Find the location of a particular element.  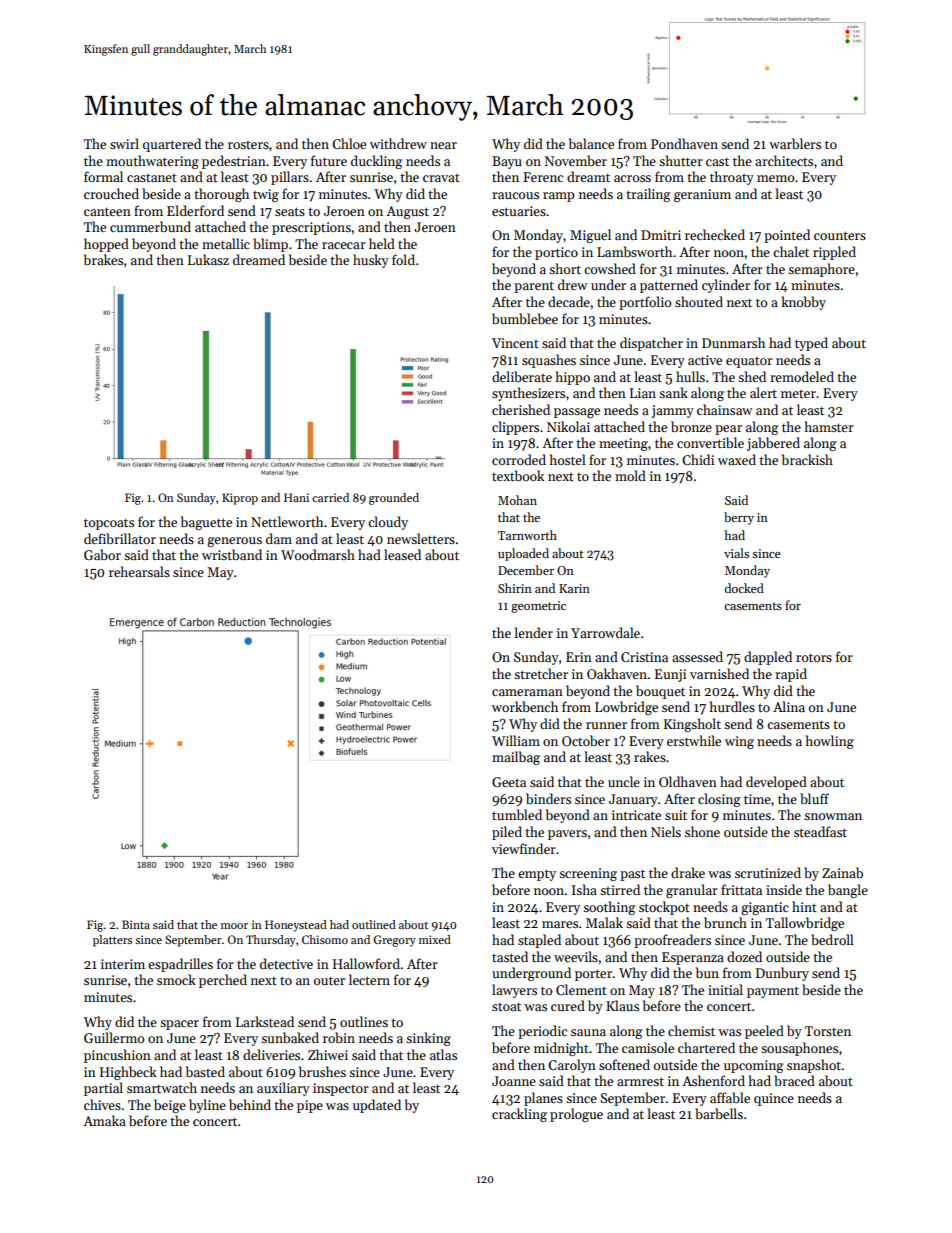

Nikolai is located at coordinates (568, 426).
